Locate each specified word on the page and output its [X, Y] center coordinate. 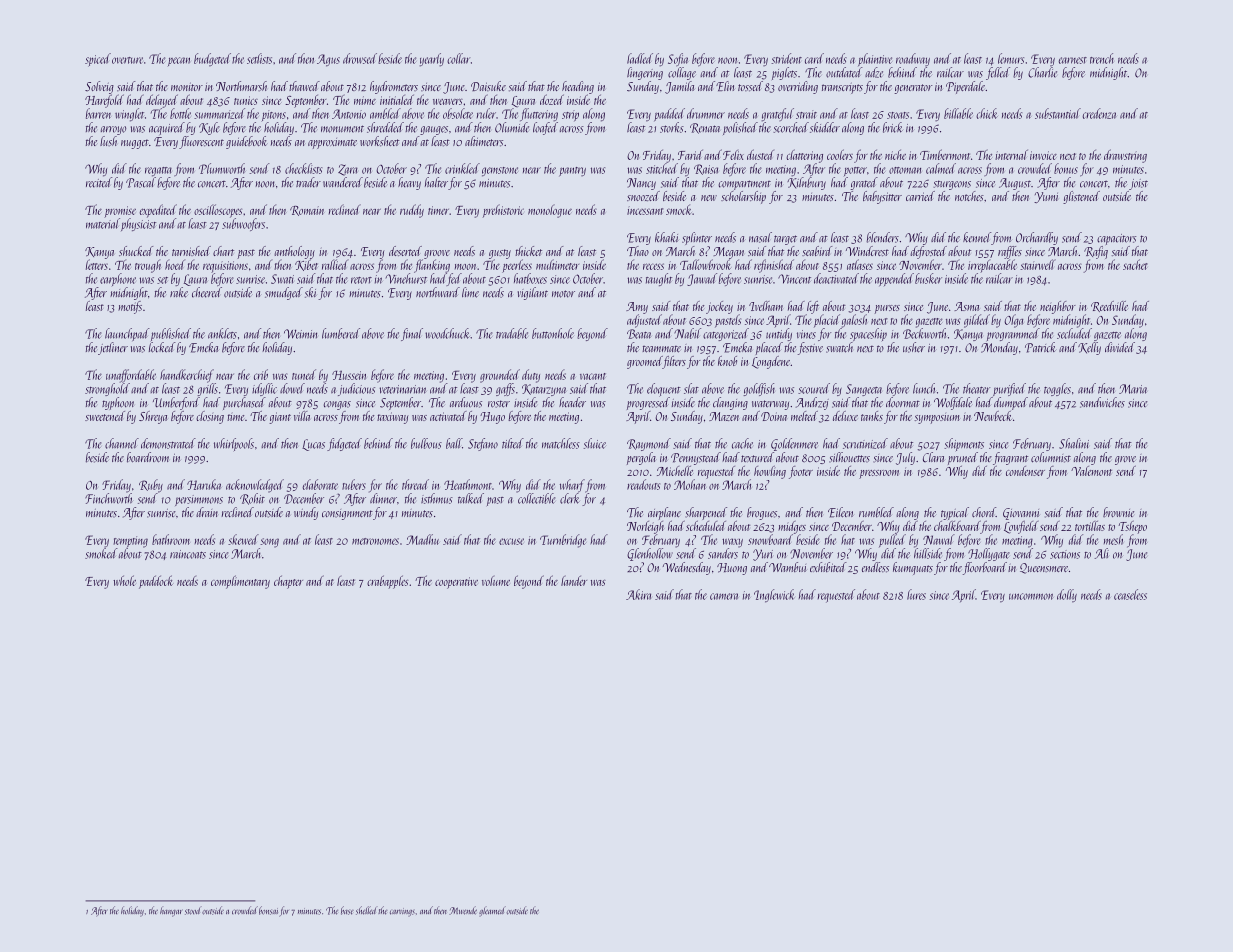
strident [786, 58]
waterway [770, 405]
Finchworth [108, 498]
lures [916, 594]
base [347, 910]
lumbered [341, 333]
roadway [913, 59]
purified [1009, 389]
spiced [98, 60]
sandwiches [1102, 402]
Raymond [649, 444]
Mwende [463, 910]
